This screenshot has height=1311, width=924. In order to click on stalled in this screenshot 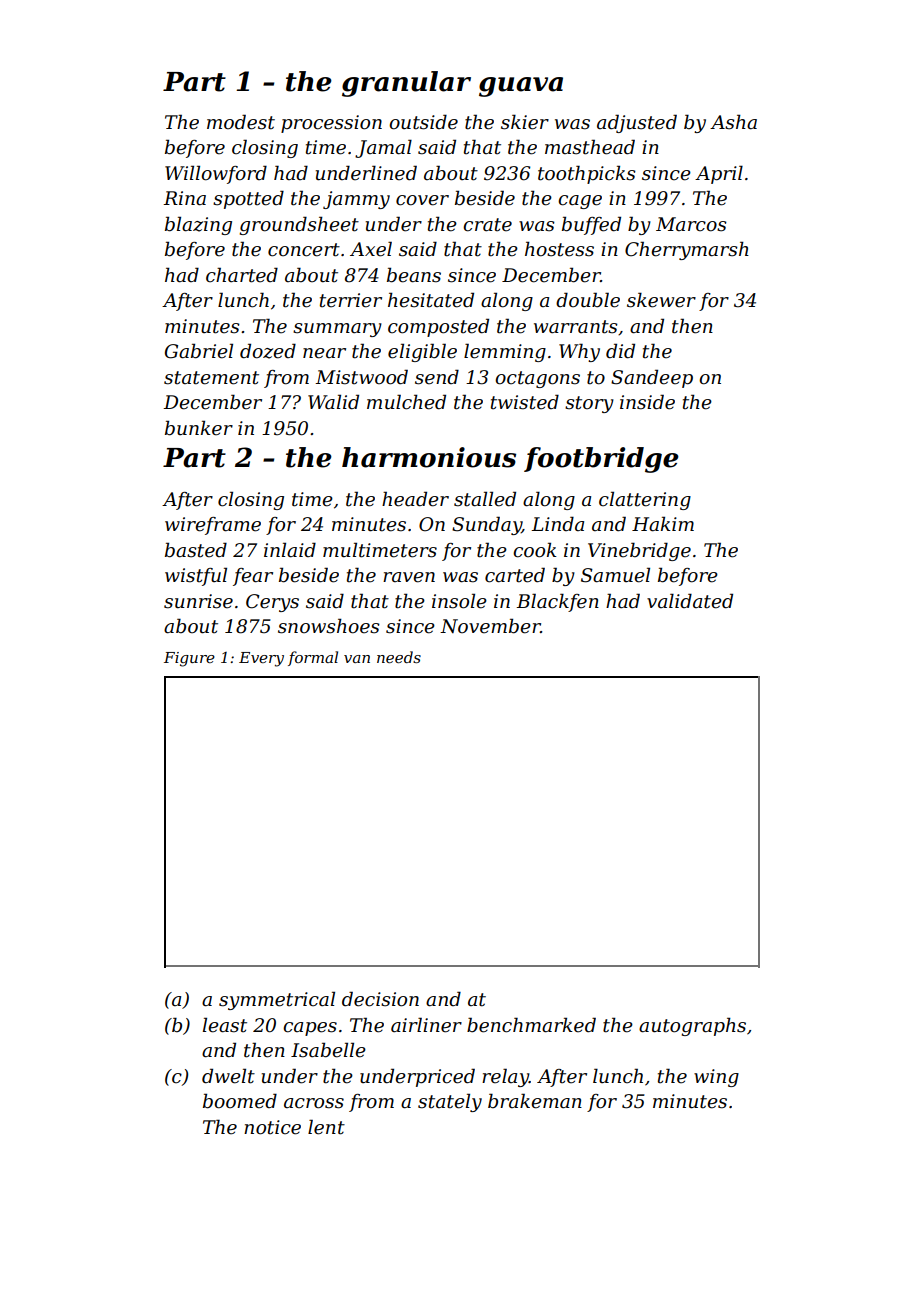, I will do `click(485, 499)`.
